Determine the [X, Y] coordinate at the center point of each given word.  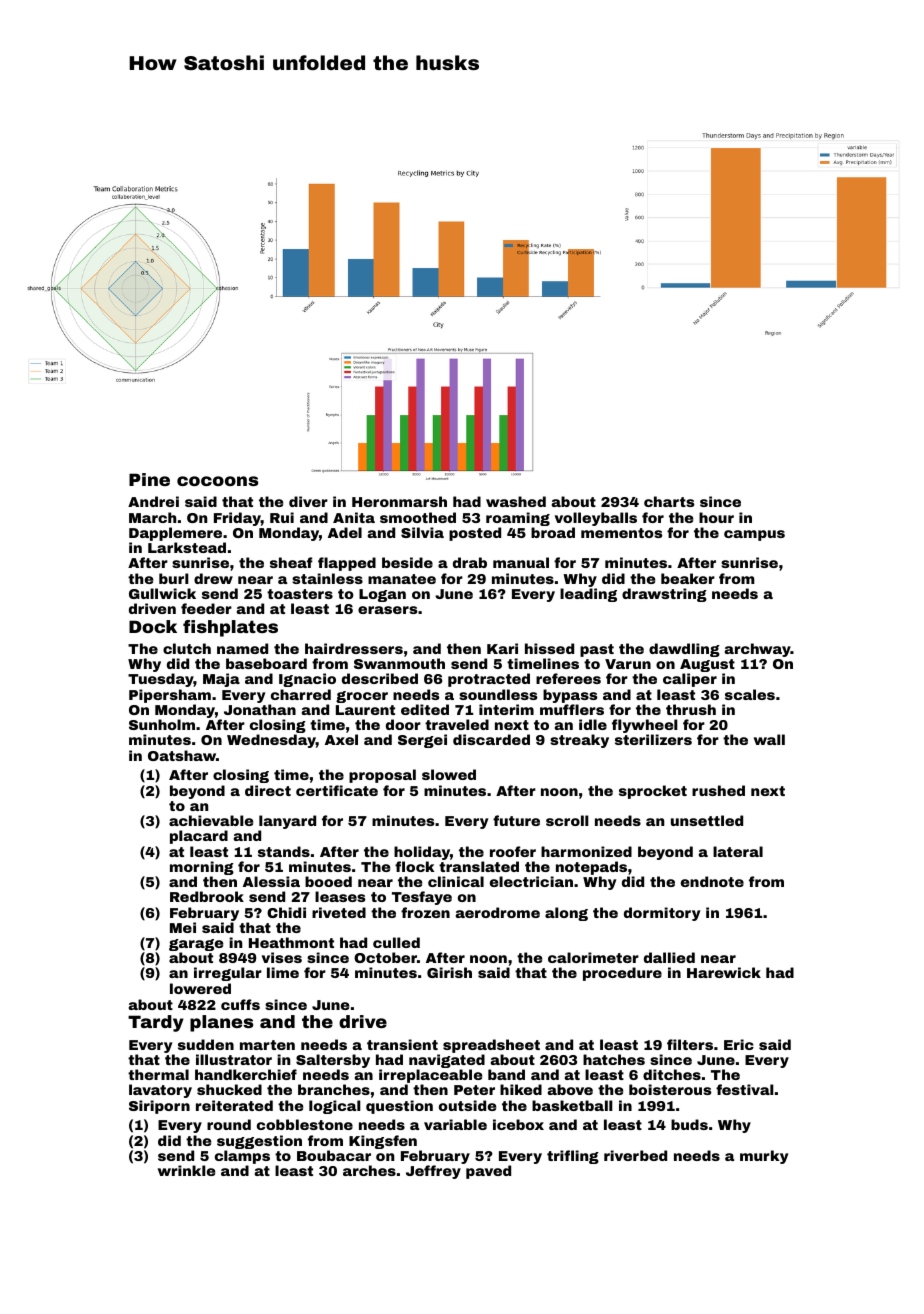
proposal [382, 776]
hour [716, 517]
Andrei [153, 501]
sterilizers [653, 740]
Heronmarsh [399, 501]
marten [267, 1045]
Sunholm [162, 724]
